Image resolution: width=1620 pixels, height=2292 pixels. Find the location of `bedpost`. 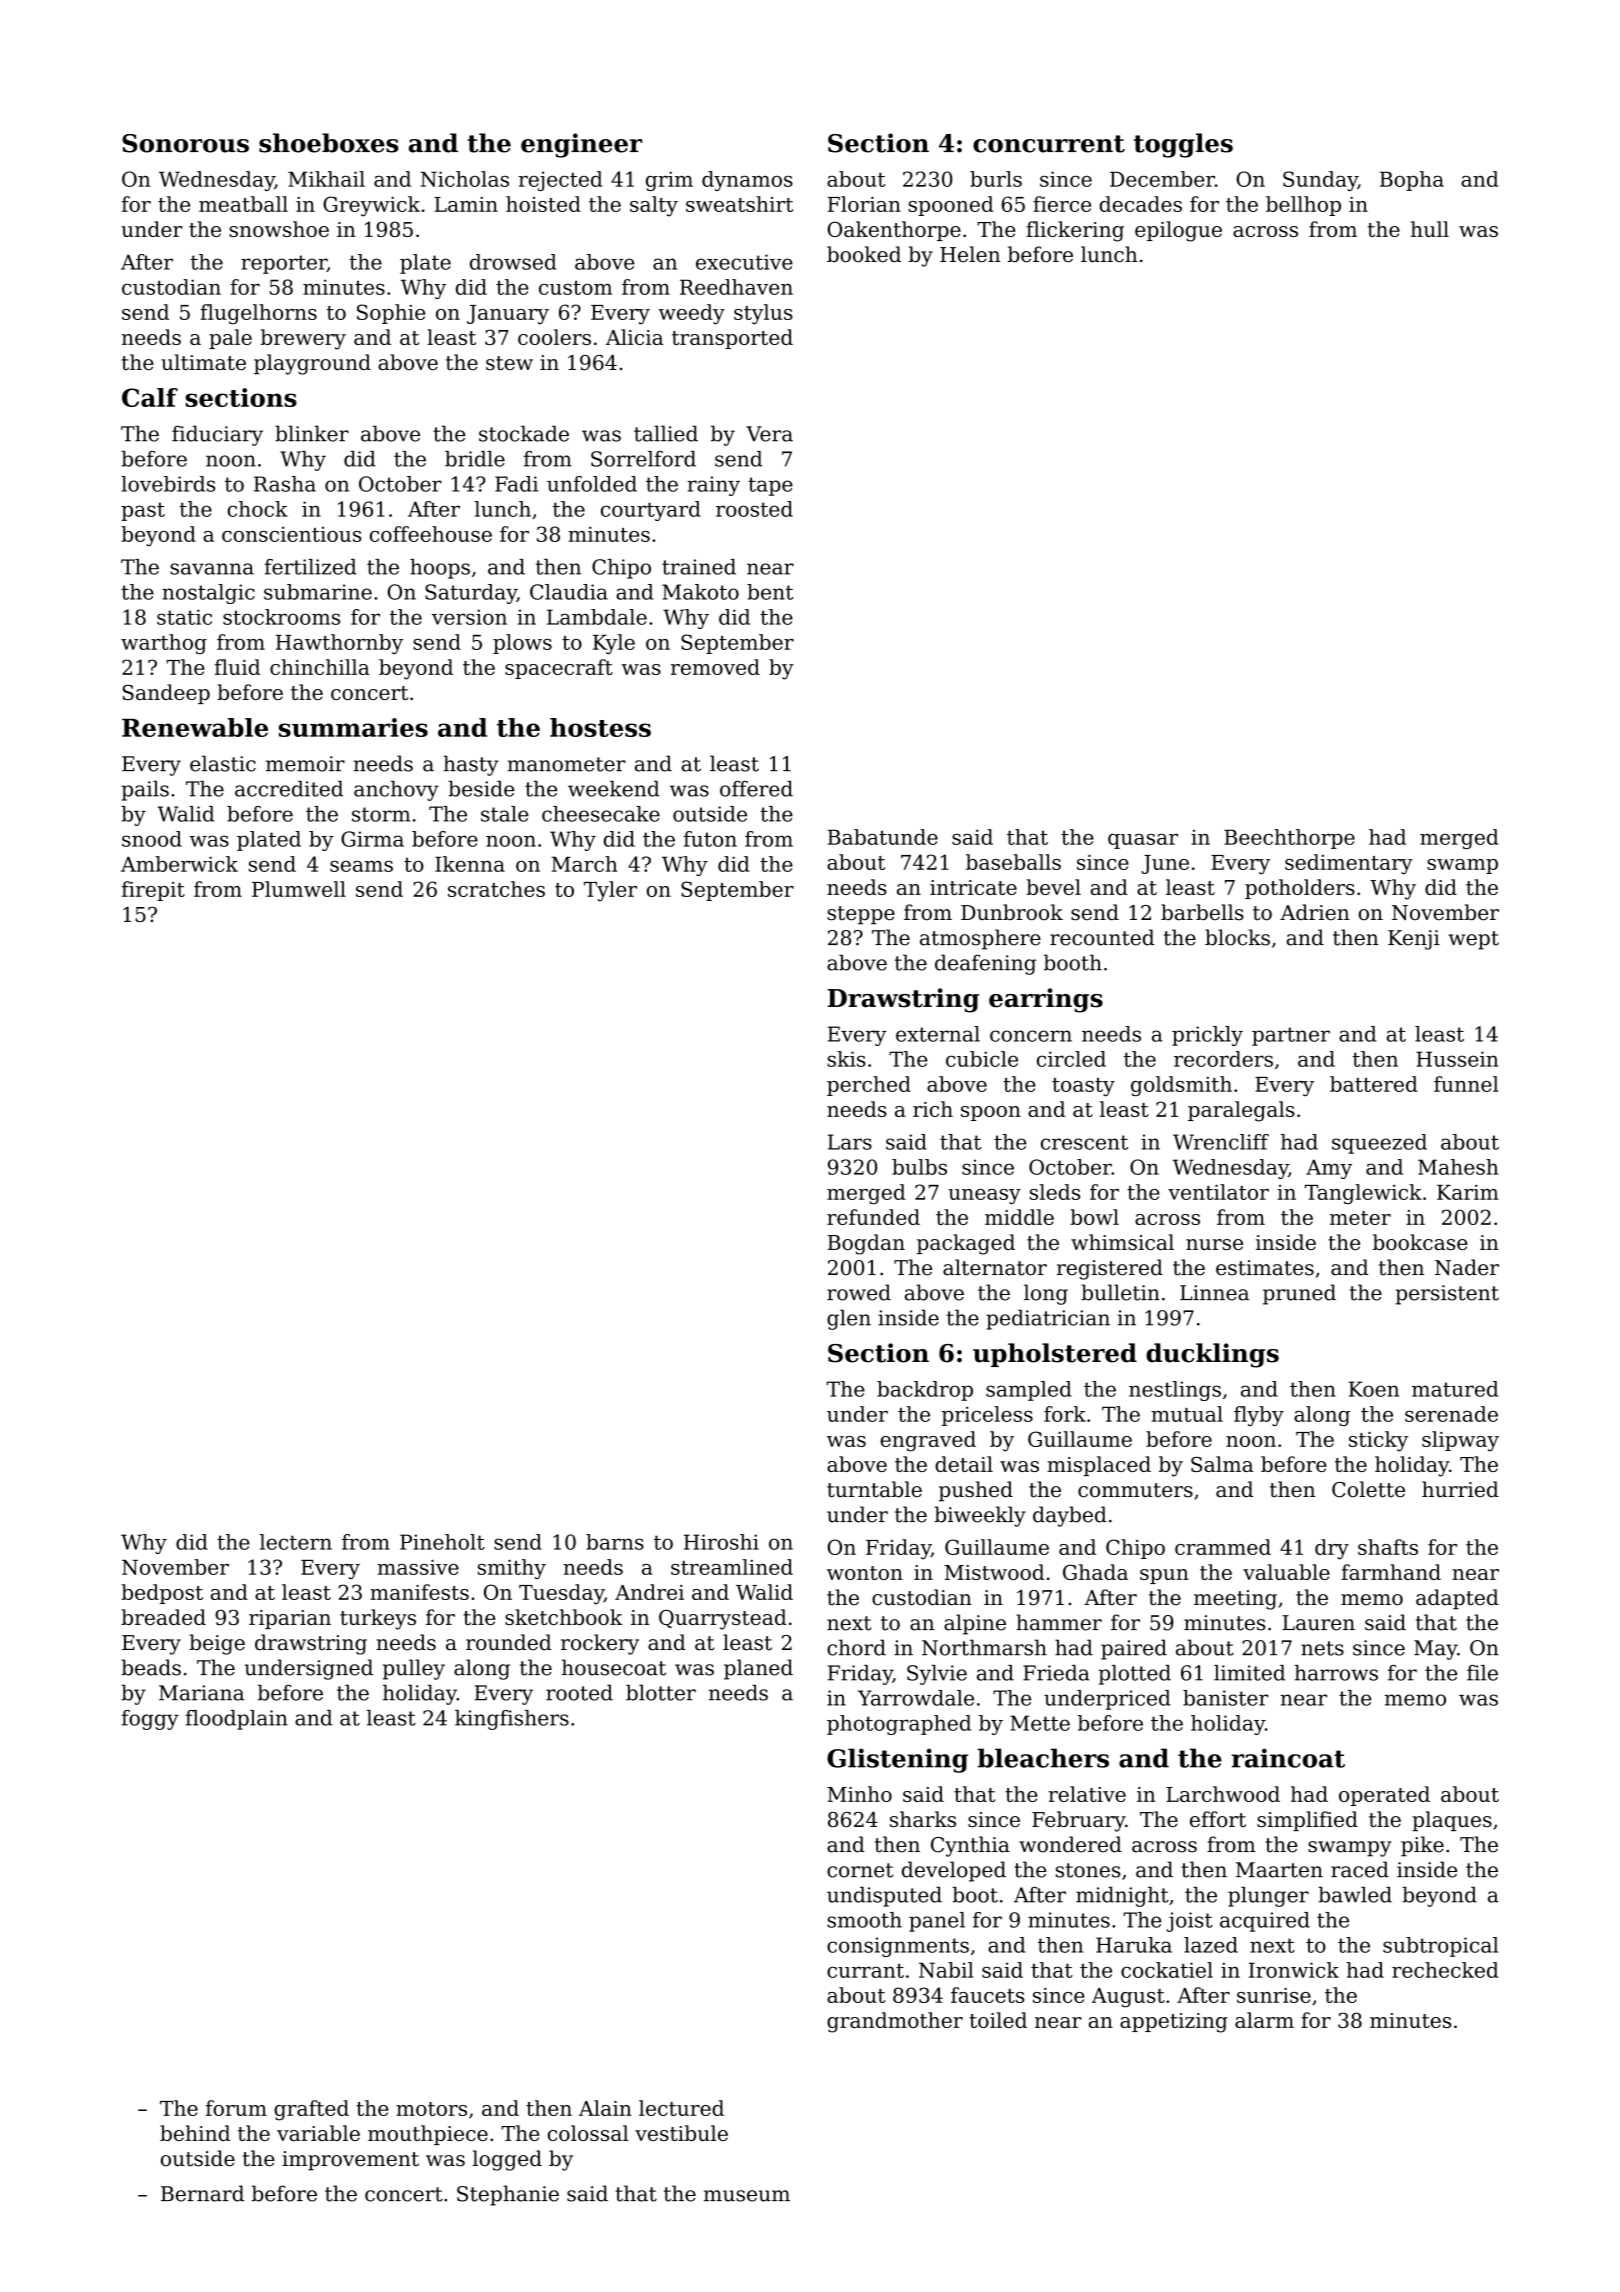

bedpost is located at coordinates (162, 1594).
